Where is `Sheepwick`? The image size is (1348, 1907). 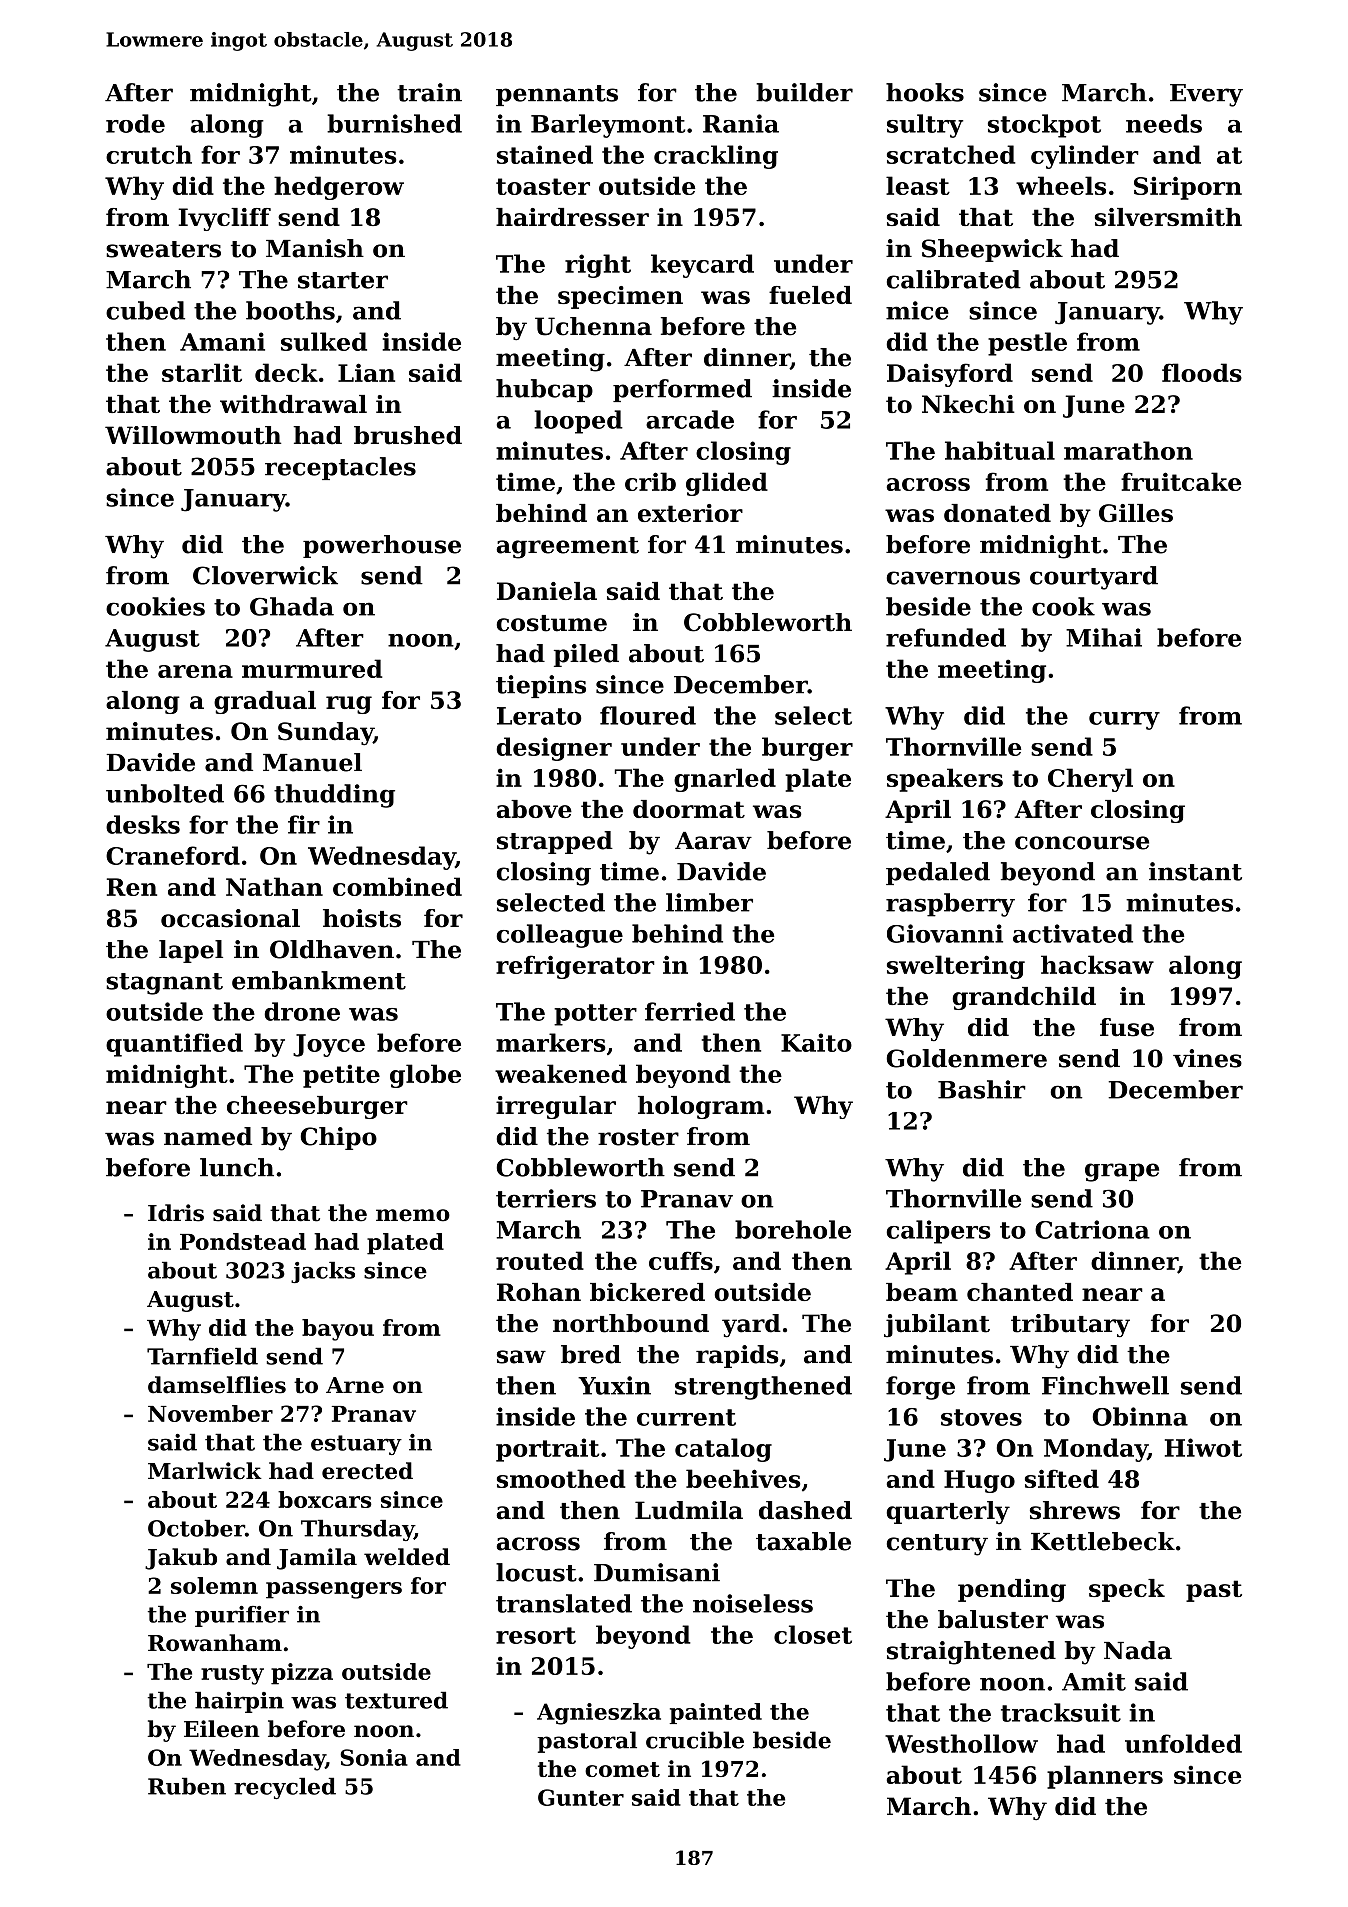 Sheepwick is located at coordinates (992, 250).
